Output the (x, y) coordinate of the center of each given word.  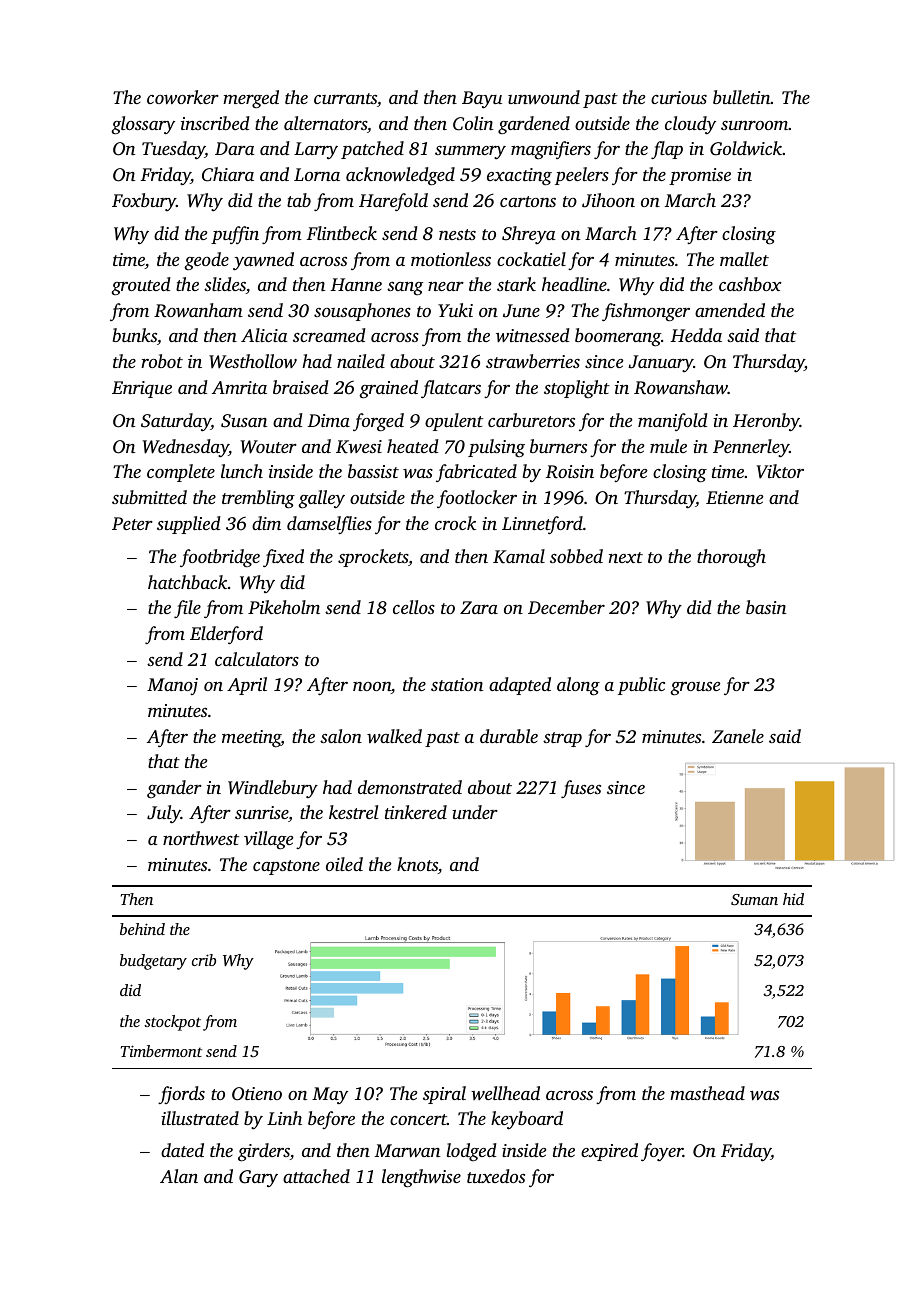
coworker (183, 97)
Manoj (172, 686)
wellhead (505, 1093)
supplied (189, 525)
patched (372, 150)
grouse (695, 688)
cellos (414, 607)
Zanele (738, 736)
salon (341, 736)
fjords (181, 1095)
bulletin (742, 97)
